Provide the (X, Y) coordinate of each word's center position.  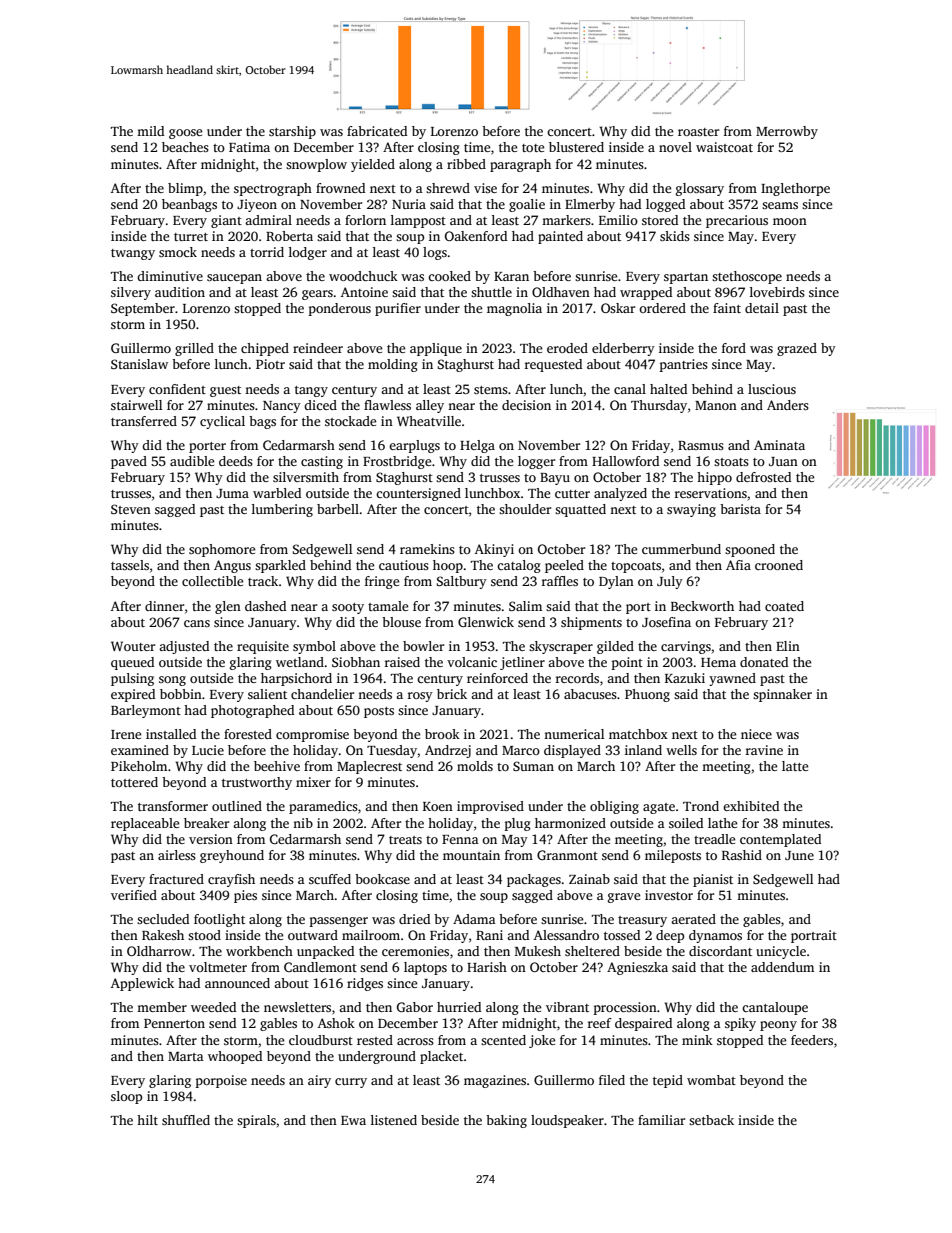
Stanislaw (139, 364)
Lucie (208, 750)
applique (436, 349)
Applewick (142, 984)
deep (670, 936)
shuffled (186, 1120)
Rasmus (701, 445)
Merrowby (787, 132)
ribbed (466, 164)
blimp (185, 189)
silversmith (306, 477)
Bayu (555, 479)
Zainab (589, 879)
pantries (684, 365)
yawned (732, 679)
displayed (572, 751)
